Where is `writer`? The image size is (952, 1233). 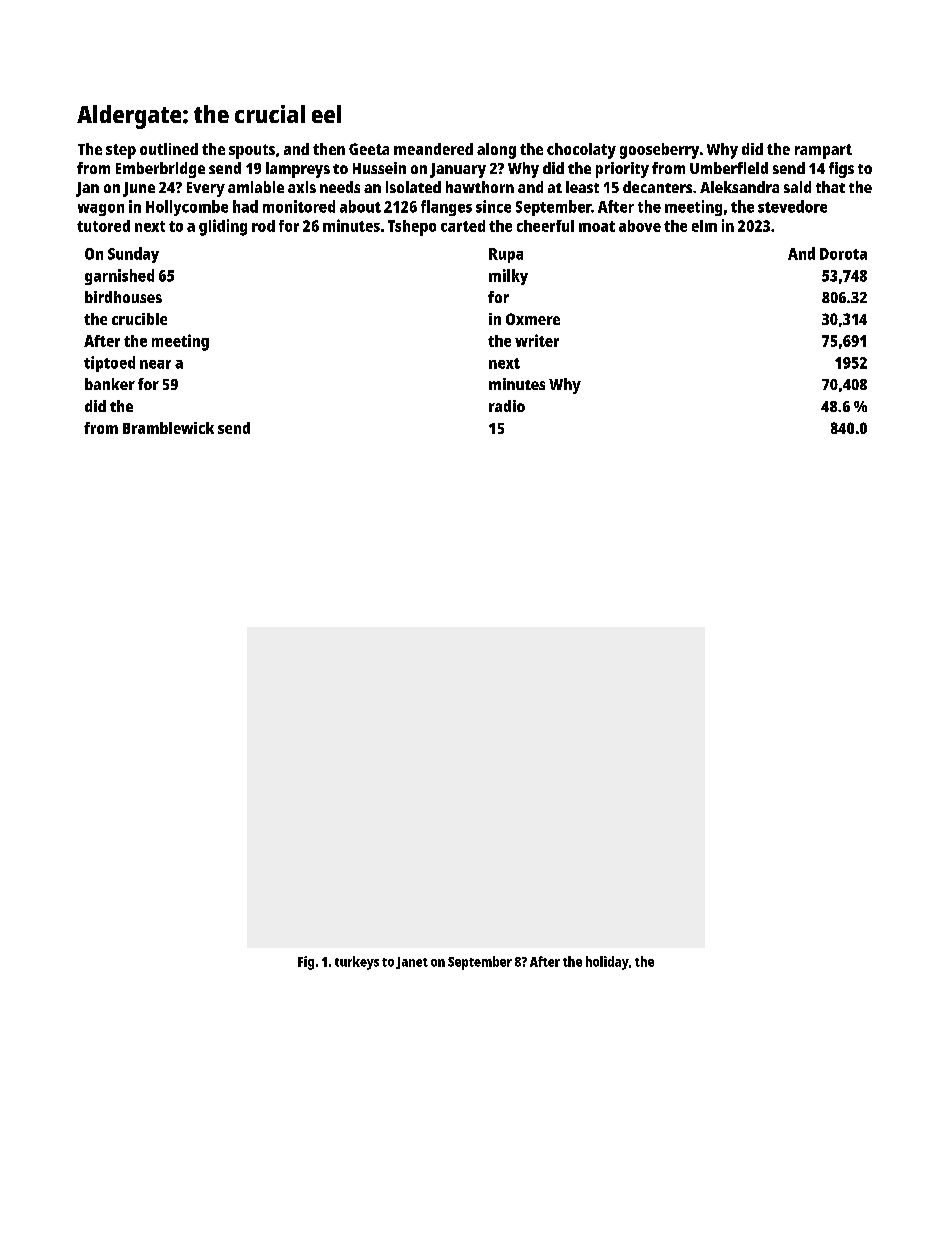
writer is located at coordinates (537, 340).
